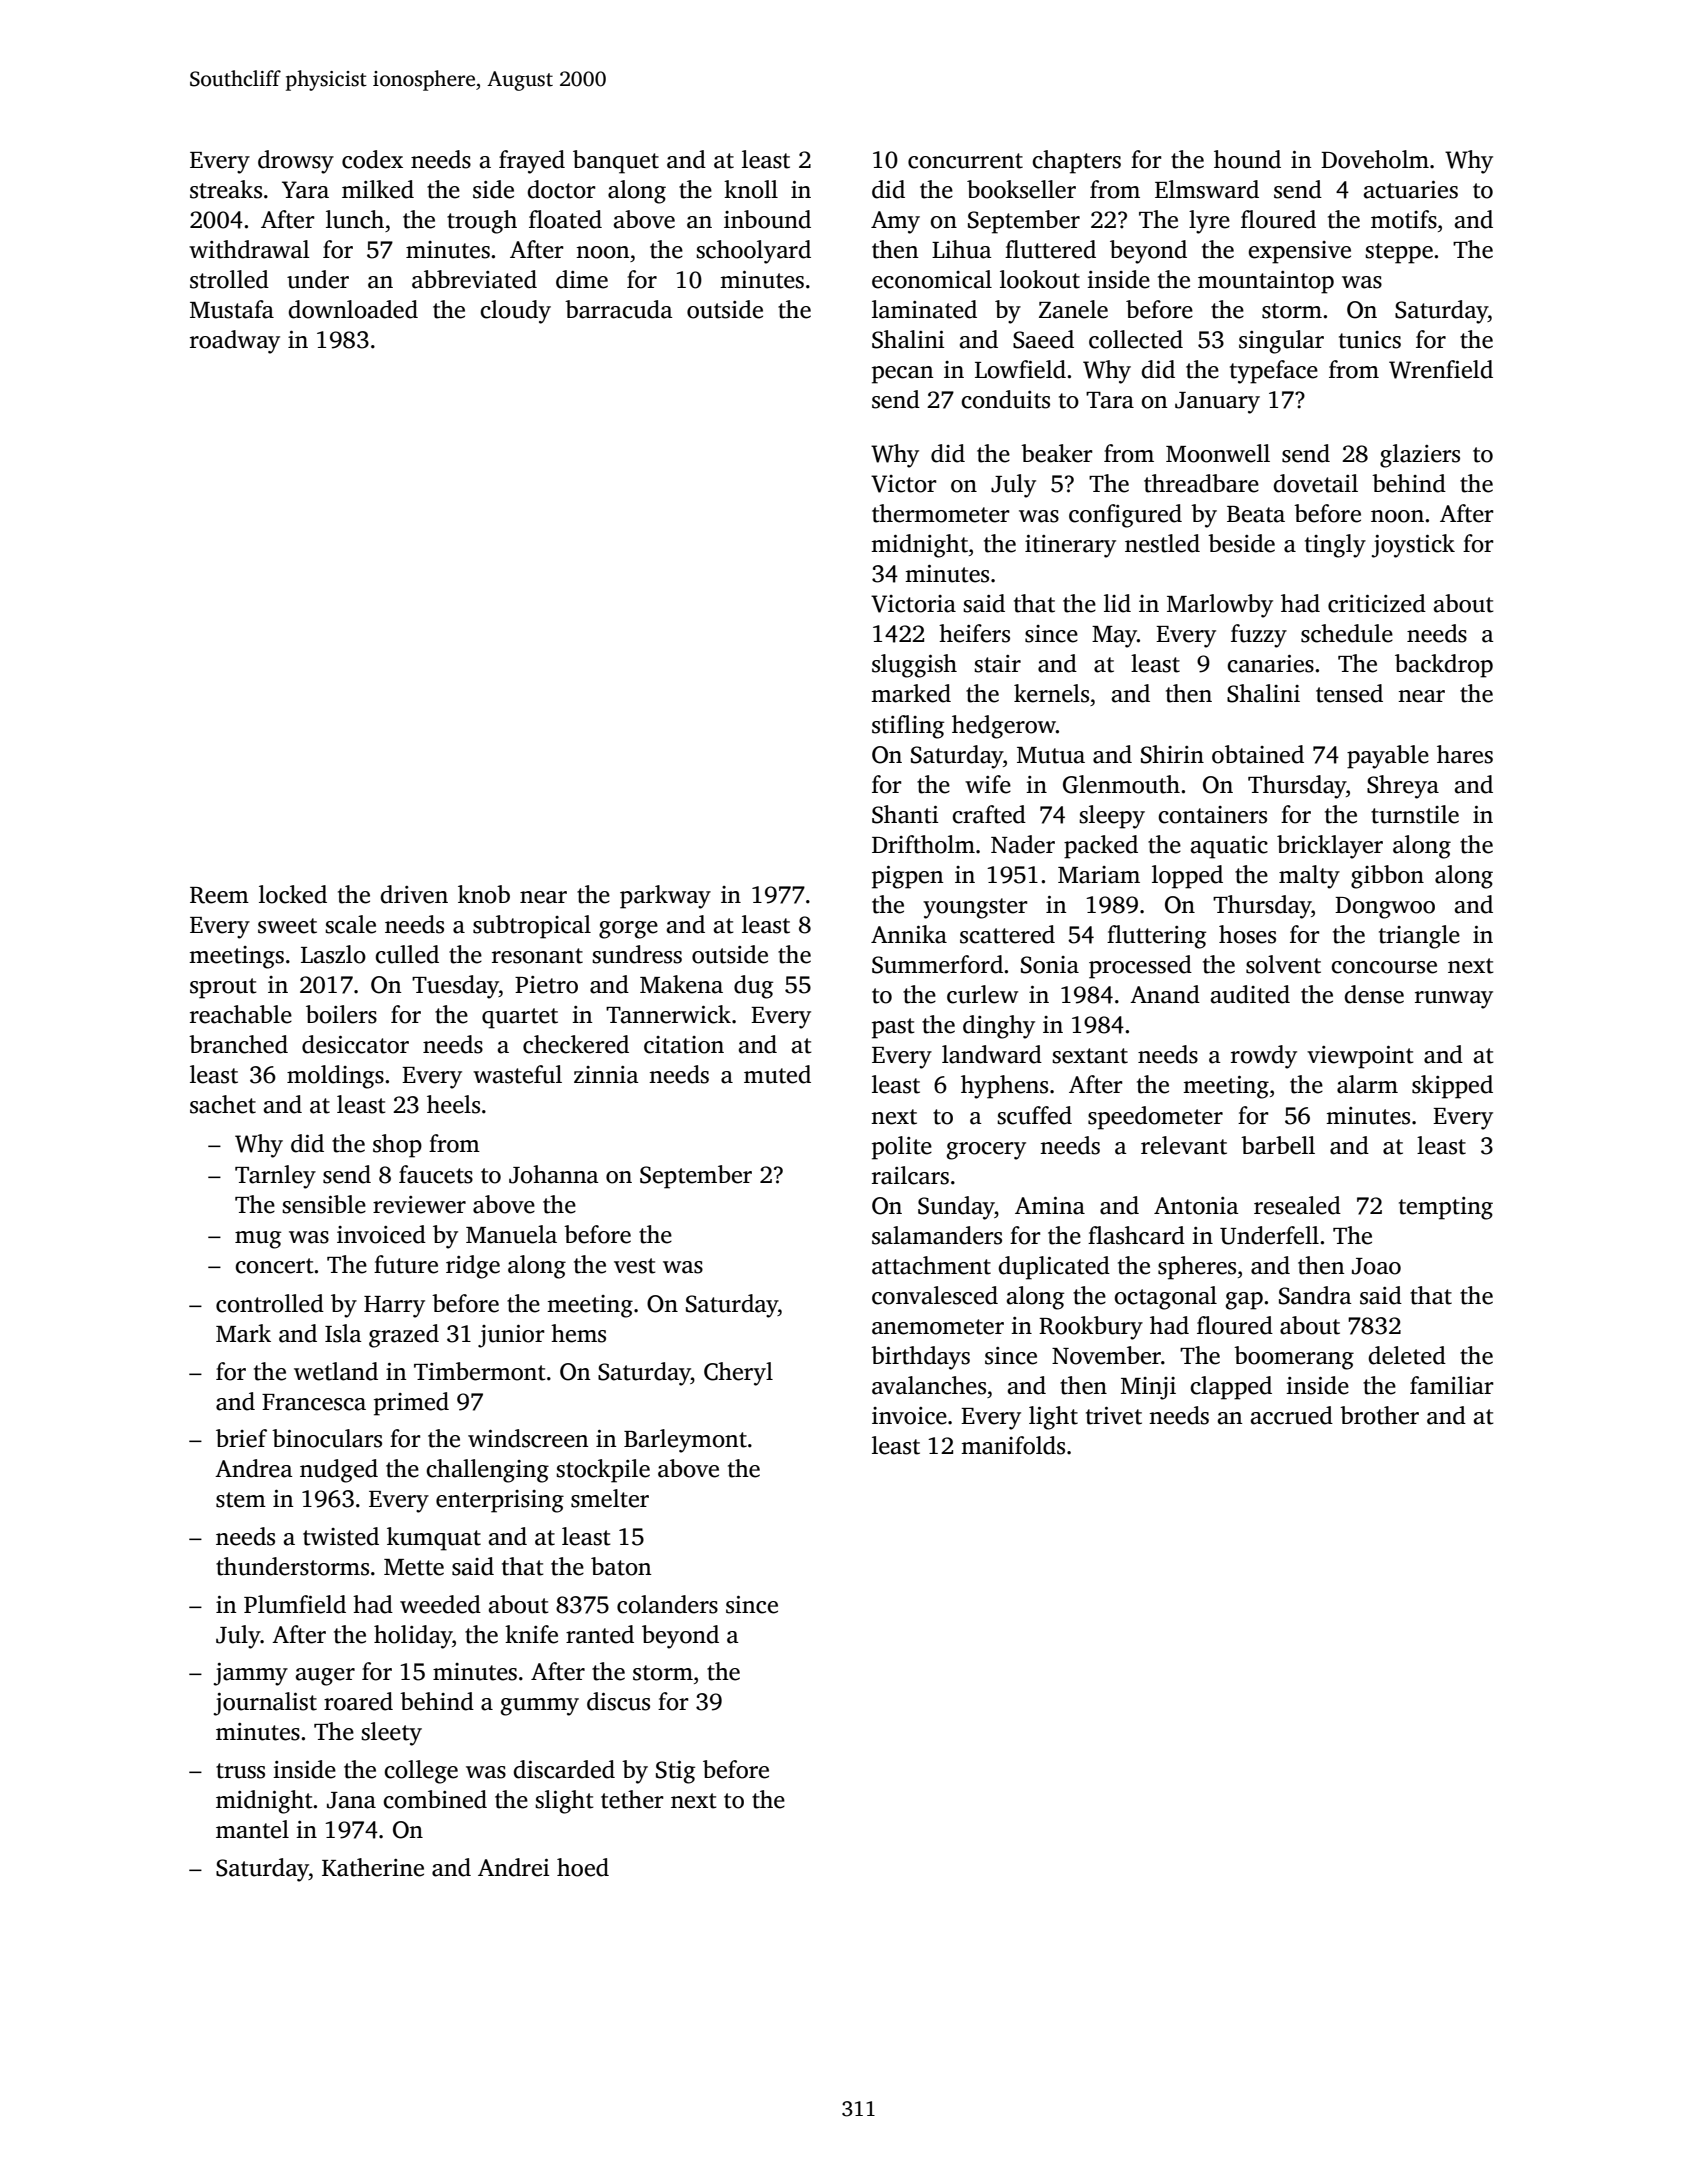 This document has width=1683, height=2178. I want to click on Reem, so click(219, 895).
